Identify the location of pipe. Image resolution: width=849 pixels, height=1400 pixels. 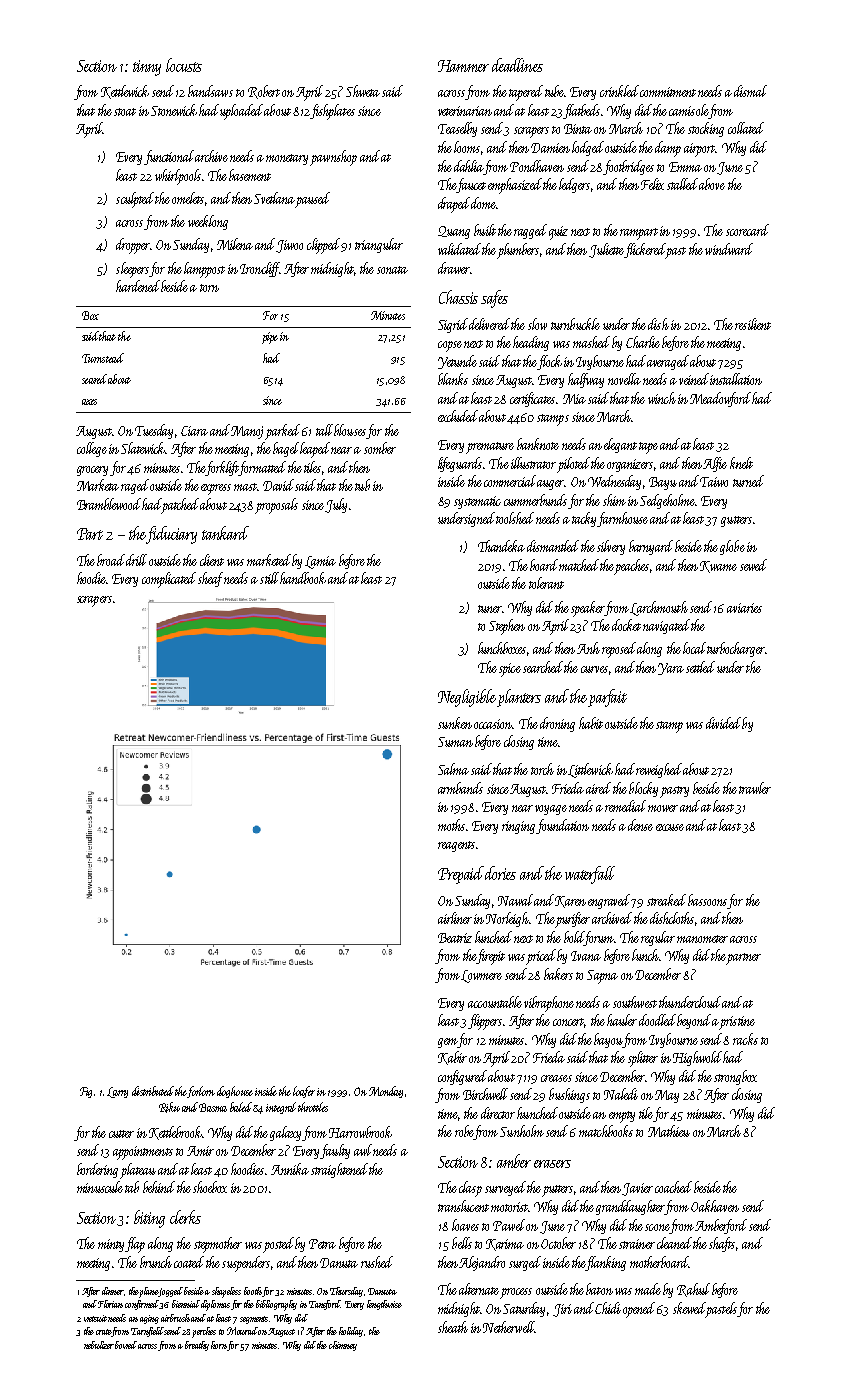
(270, 338).
